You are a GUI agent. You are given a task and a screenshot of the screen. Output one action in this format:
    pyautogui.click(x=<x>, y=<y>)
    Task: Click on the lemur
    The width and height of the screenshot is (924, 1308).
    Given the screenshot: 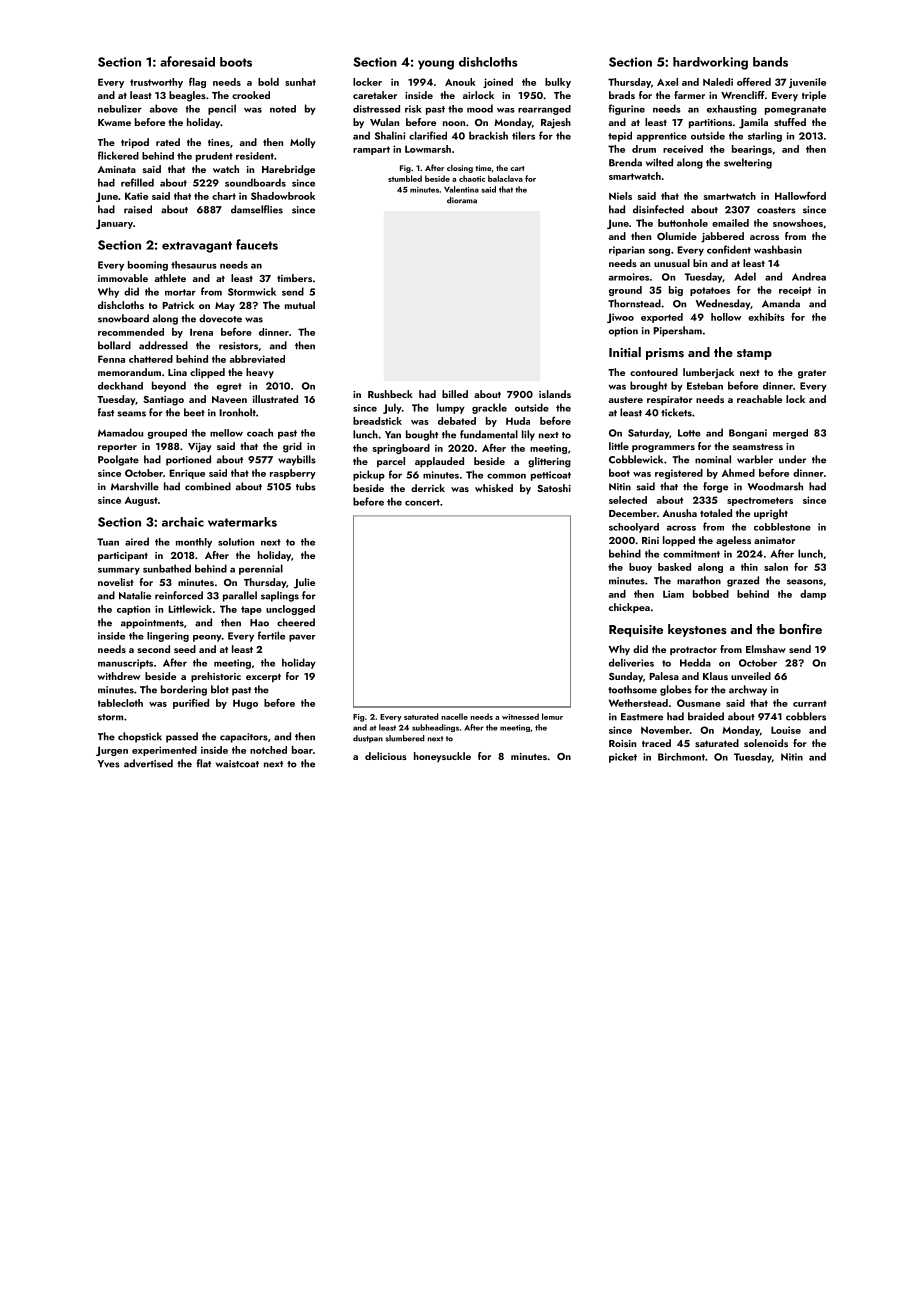 What is the action you would take?
    pyautogui.click(x=552, y=716)
